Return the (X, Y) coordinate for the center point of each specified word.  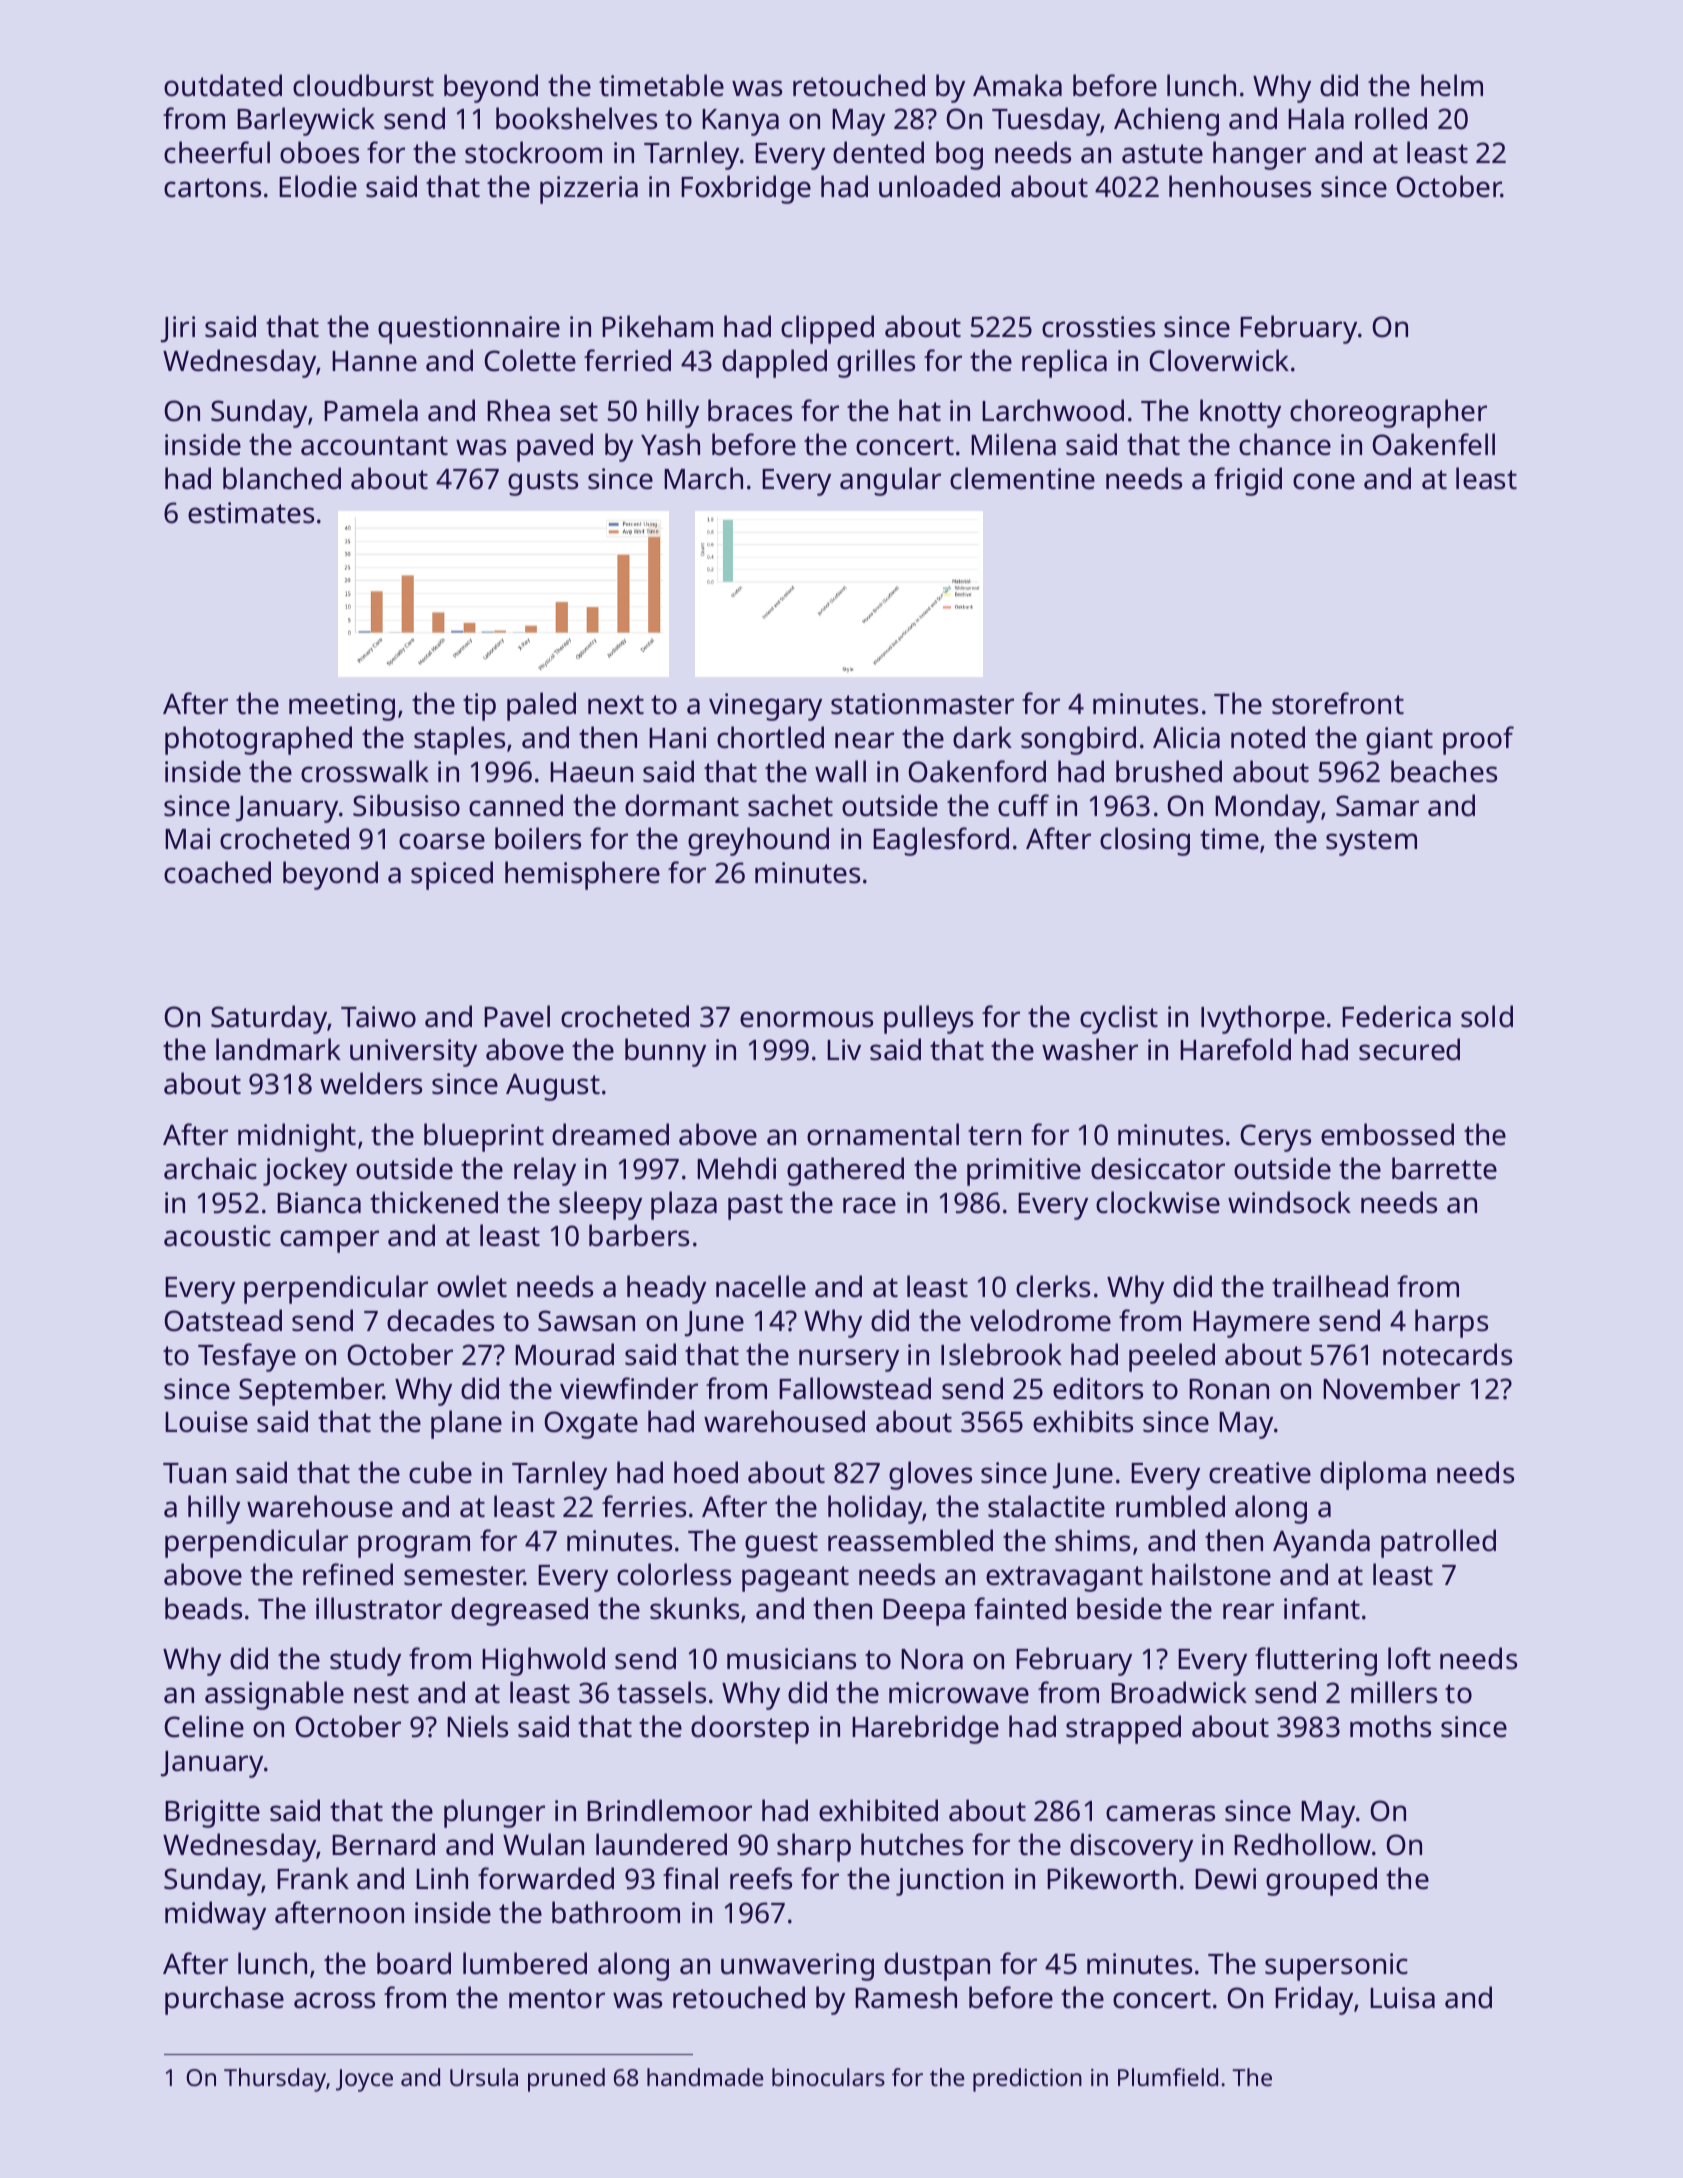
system (1371, 843)
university (413, 1053)
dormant (682, 805)
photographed (258, 740)
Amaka (1017, 85)
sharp (814, 1847)
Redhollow (1302, 1844)
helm (1452, 85)
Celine (204, 1726)
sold (1487, 1016)
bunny (665, 1052)
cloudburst (363, 85)
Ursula (484, 2077)
